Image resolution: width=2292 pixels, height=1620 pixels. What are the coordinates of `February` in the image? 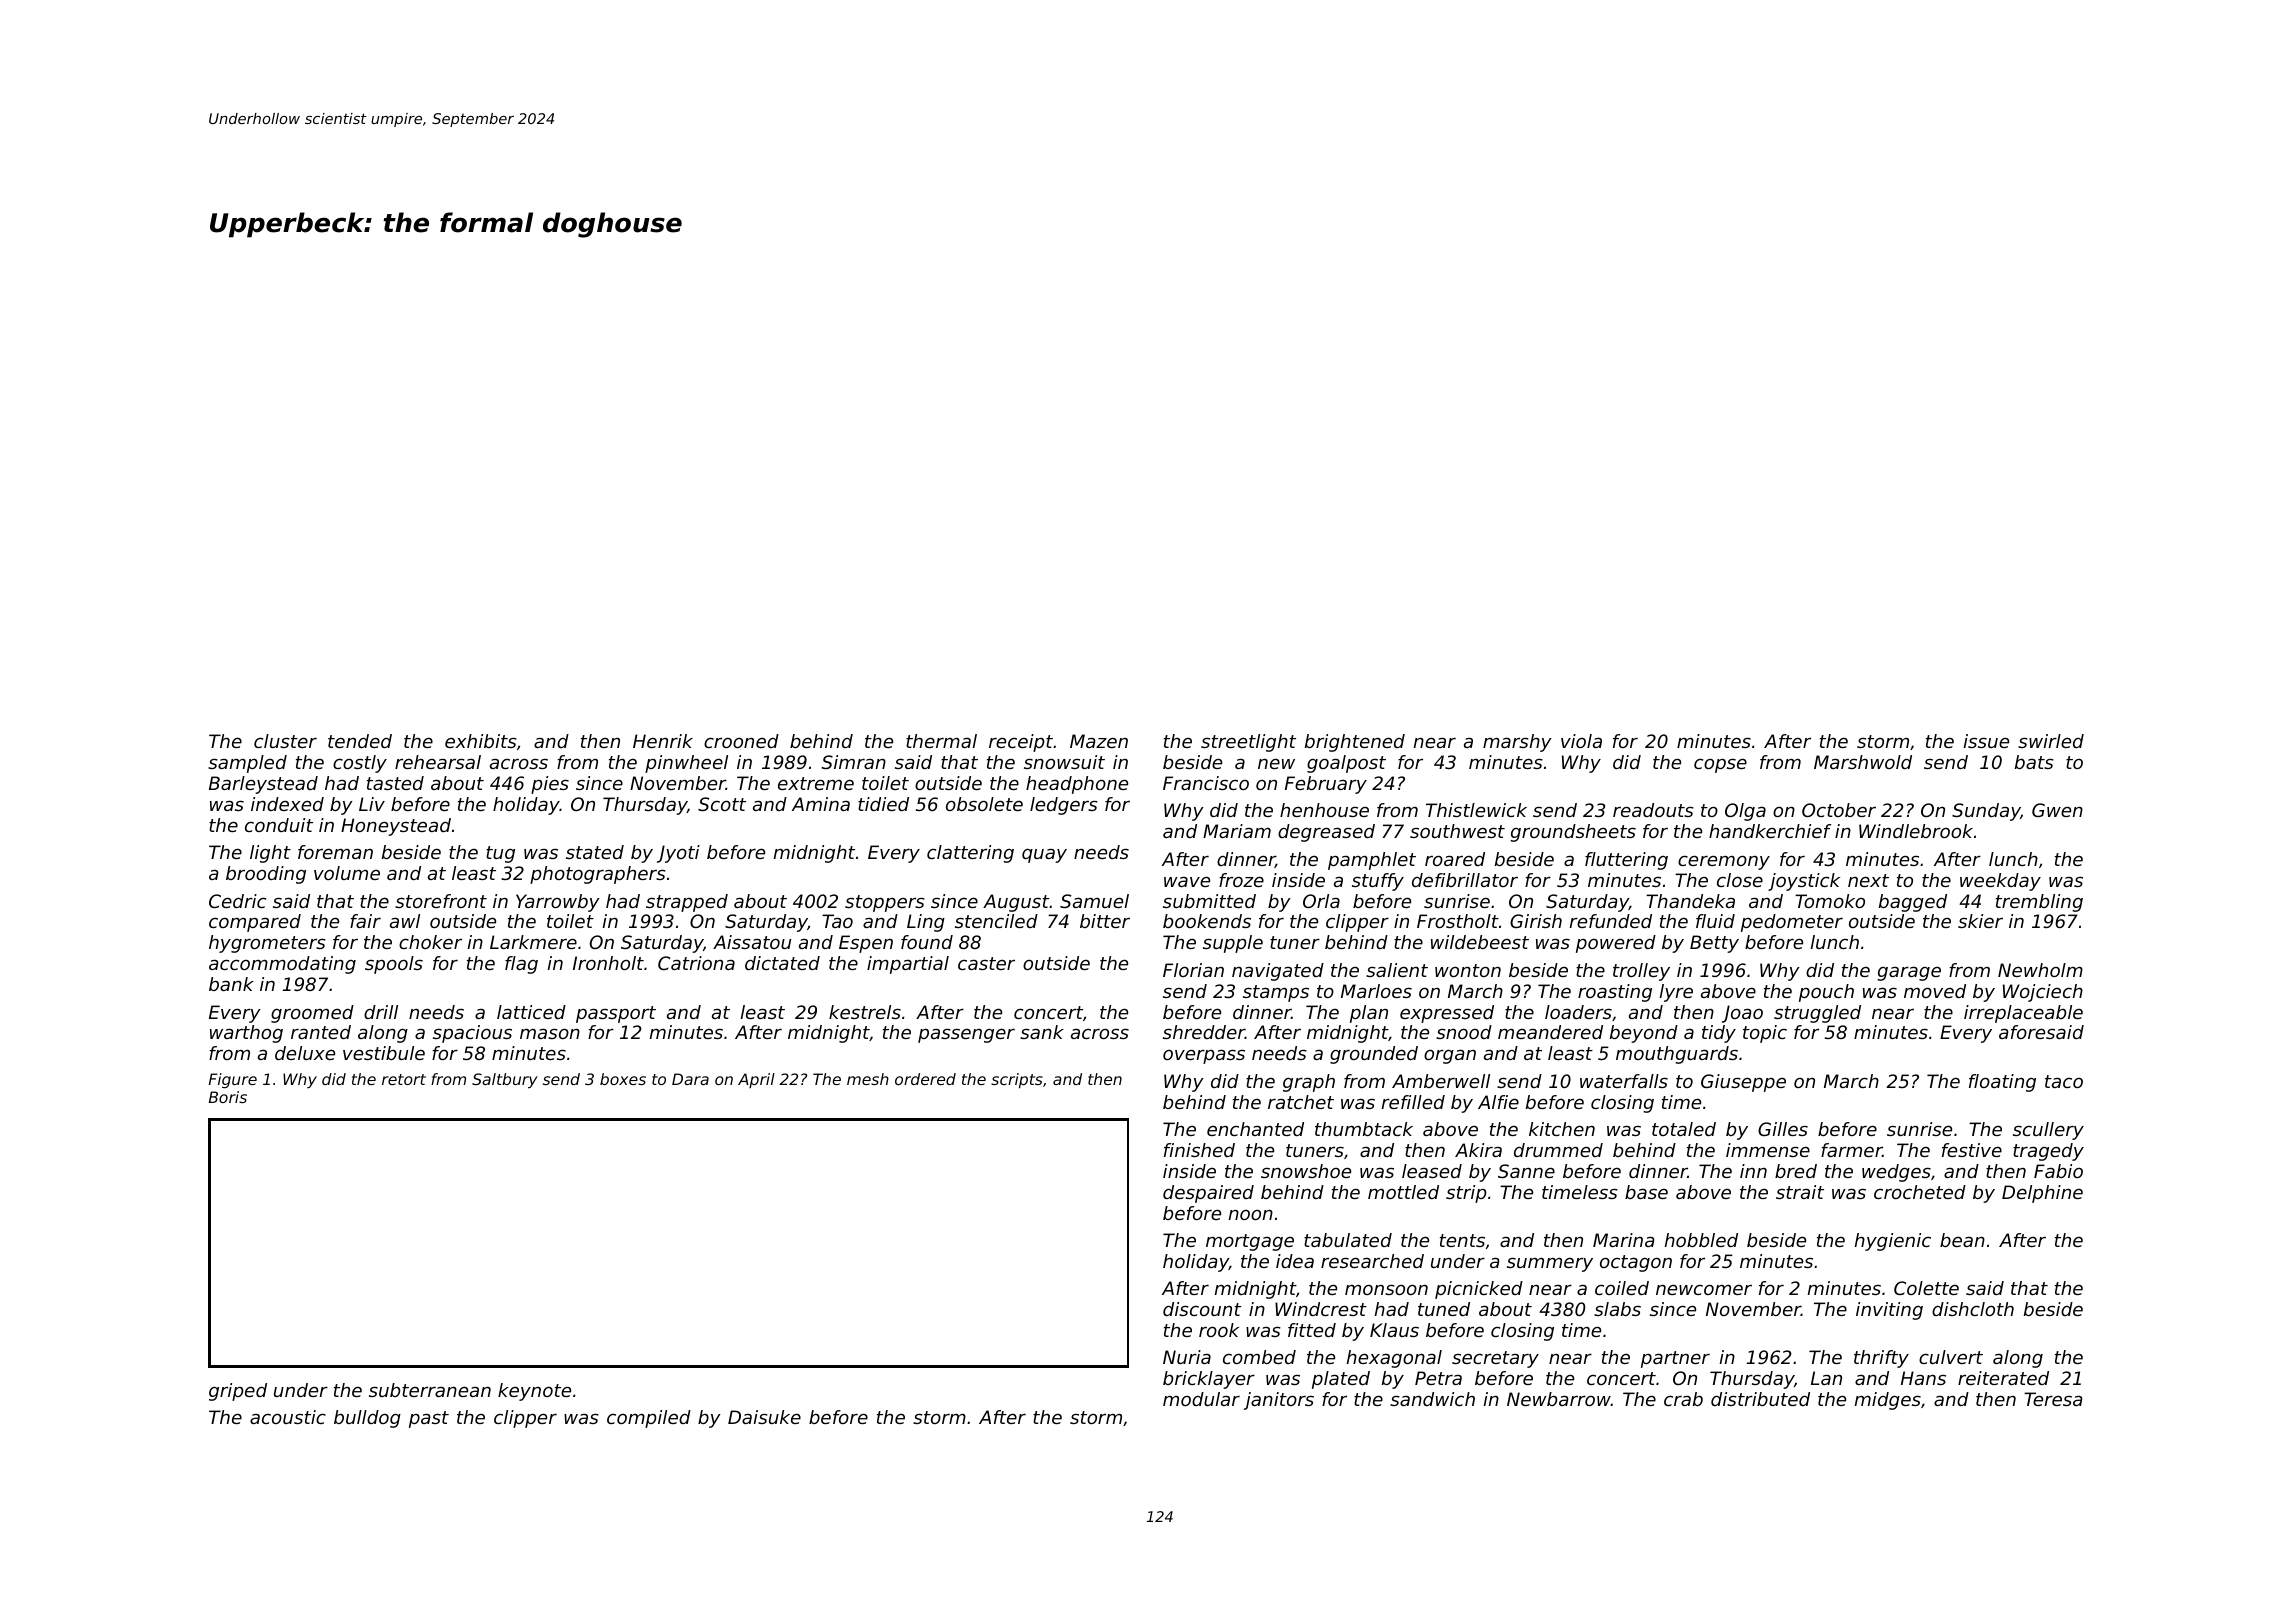 It's located at (1326, 785).
